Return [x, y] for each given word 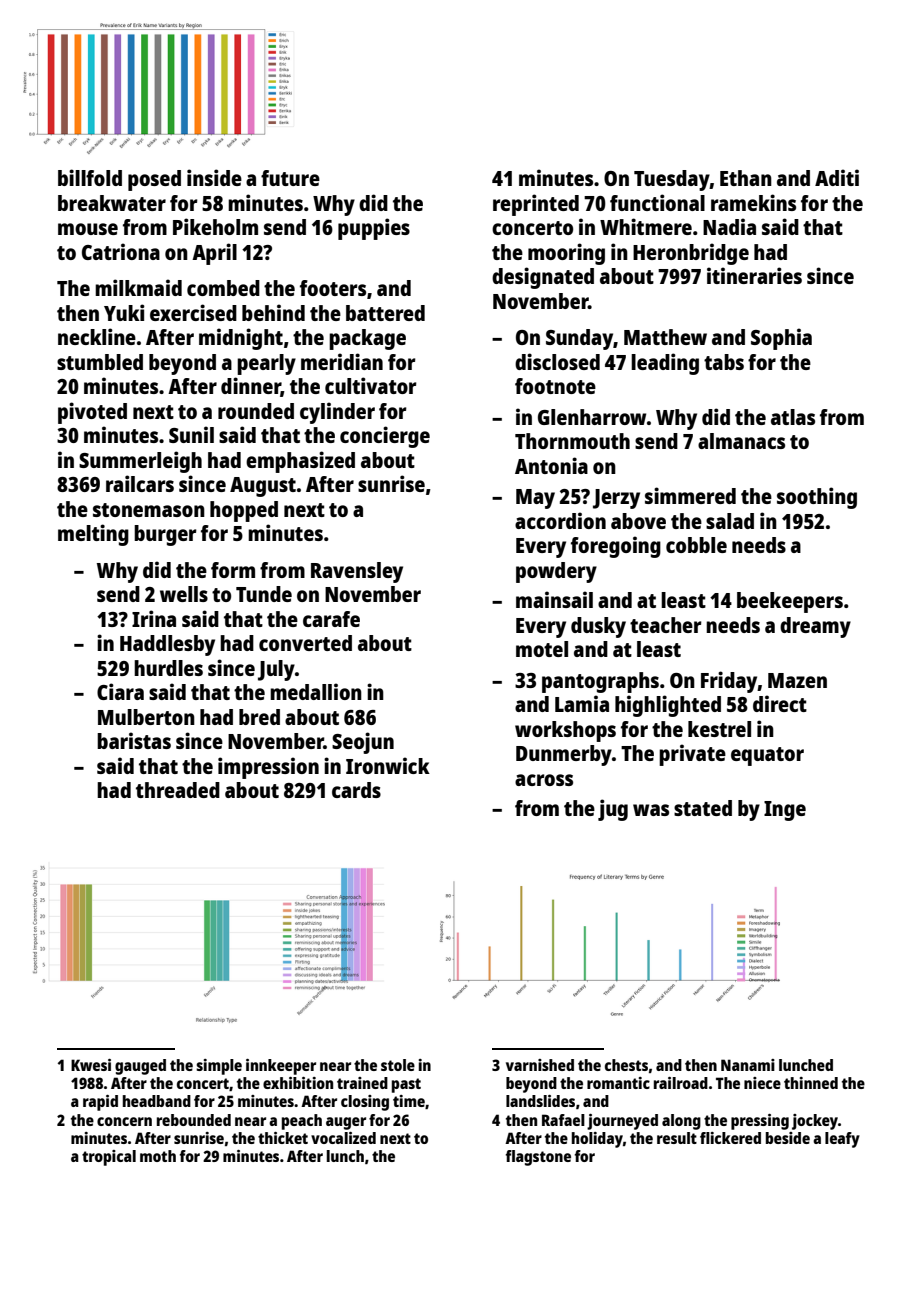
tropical [109, 1158]
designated [543, 278]
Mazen [797, 680]
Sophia [781, 339]
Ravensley [357, 572]
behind [273, 312]
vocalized [343, 1138]
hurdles [168, 668]
